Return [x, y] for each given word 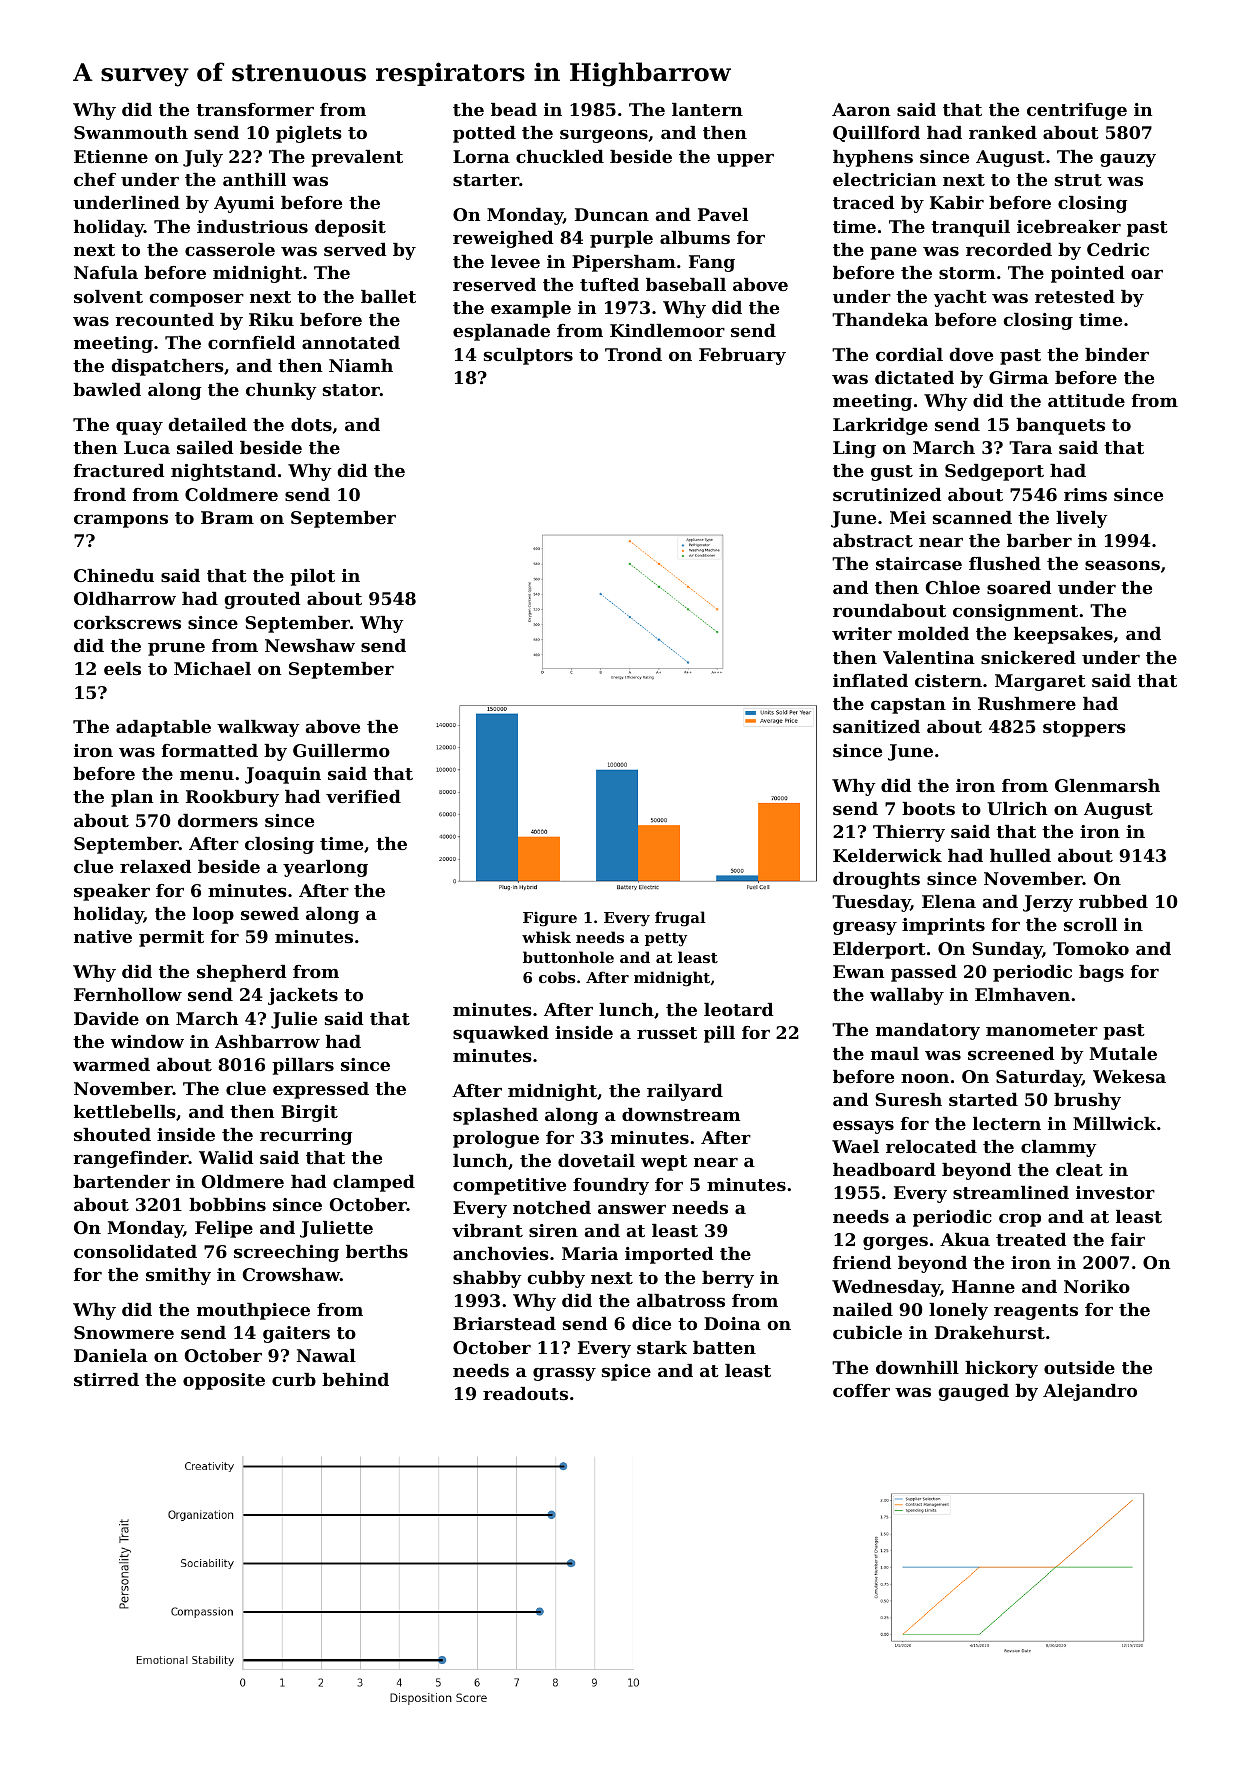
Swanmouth [131, 132]
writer [862, 633]
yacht [960, 298]
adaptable [163, 728]
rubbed [1113, 901]
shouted [112, 1134]
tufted [609, 284]
